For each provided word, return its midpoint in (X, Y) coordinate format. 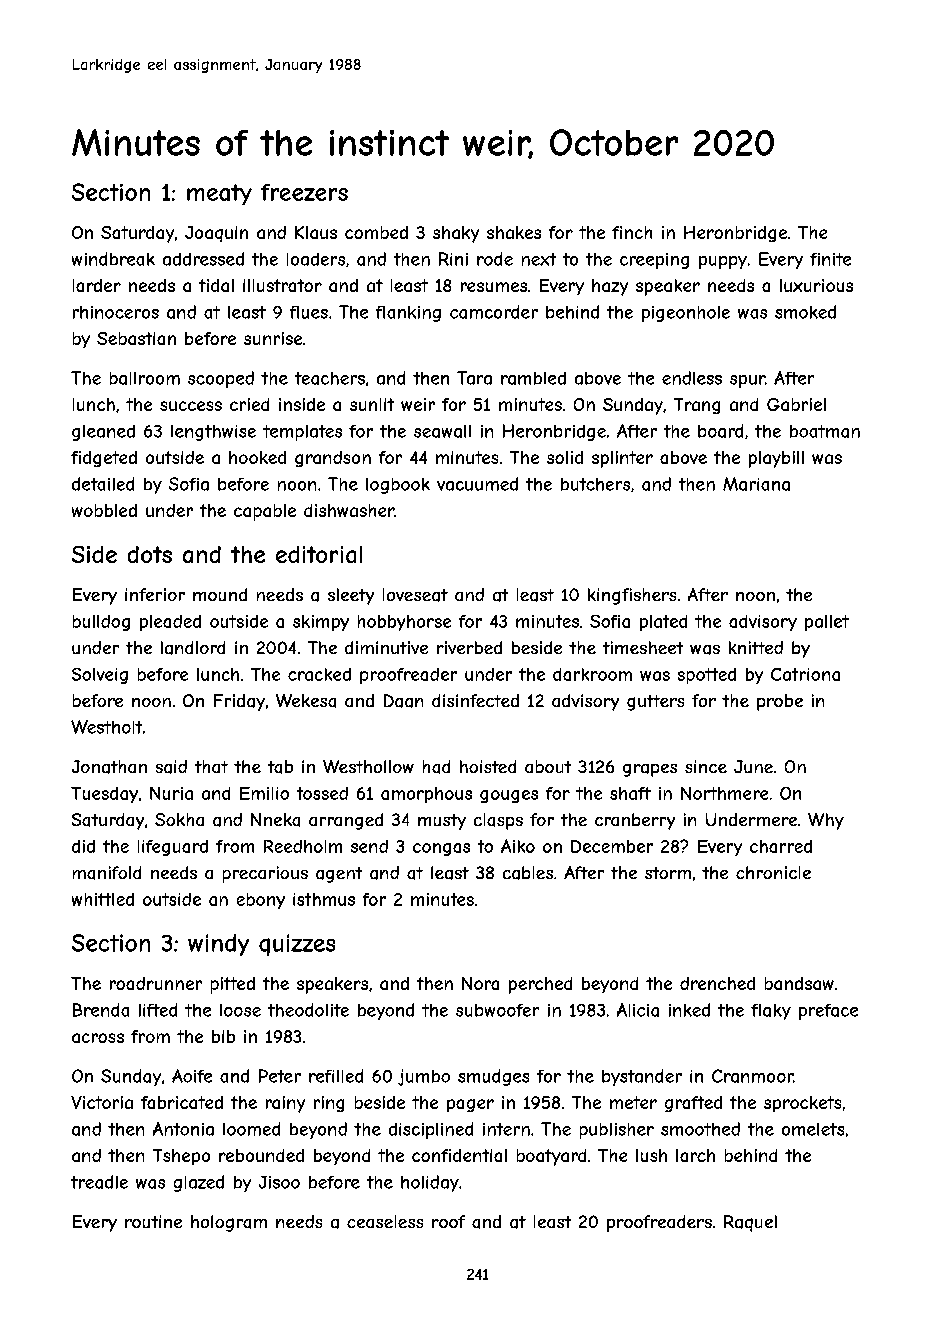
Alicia (638, 1010)
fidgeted (104, 459)
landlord (193, 648)
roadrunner (156, 983)
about (548, 766)
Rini (453, 259)
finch (632, 232)
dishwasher (349, 510)
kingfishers (632, 596)
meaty (219, 194)
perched (540, 985)
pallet (827, 623)
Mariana (756, 484)
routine (153, 1221)
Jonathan (109, 767)
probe (780, 702)
